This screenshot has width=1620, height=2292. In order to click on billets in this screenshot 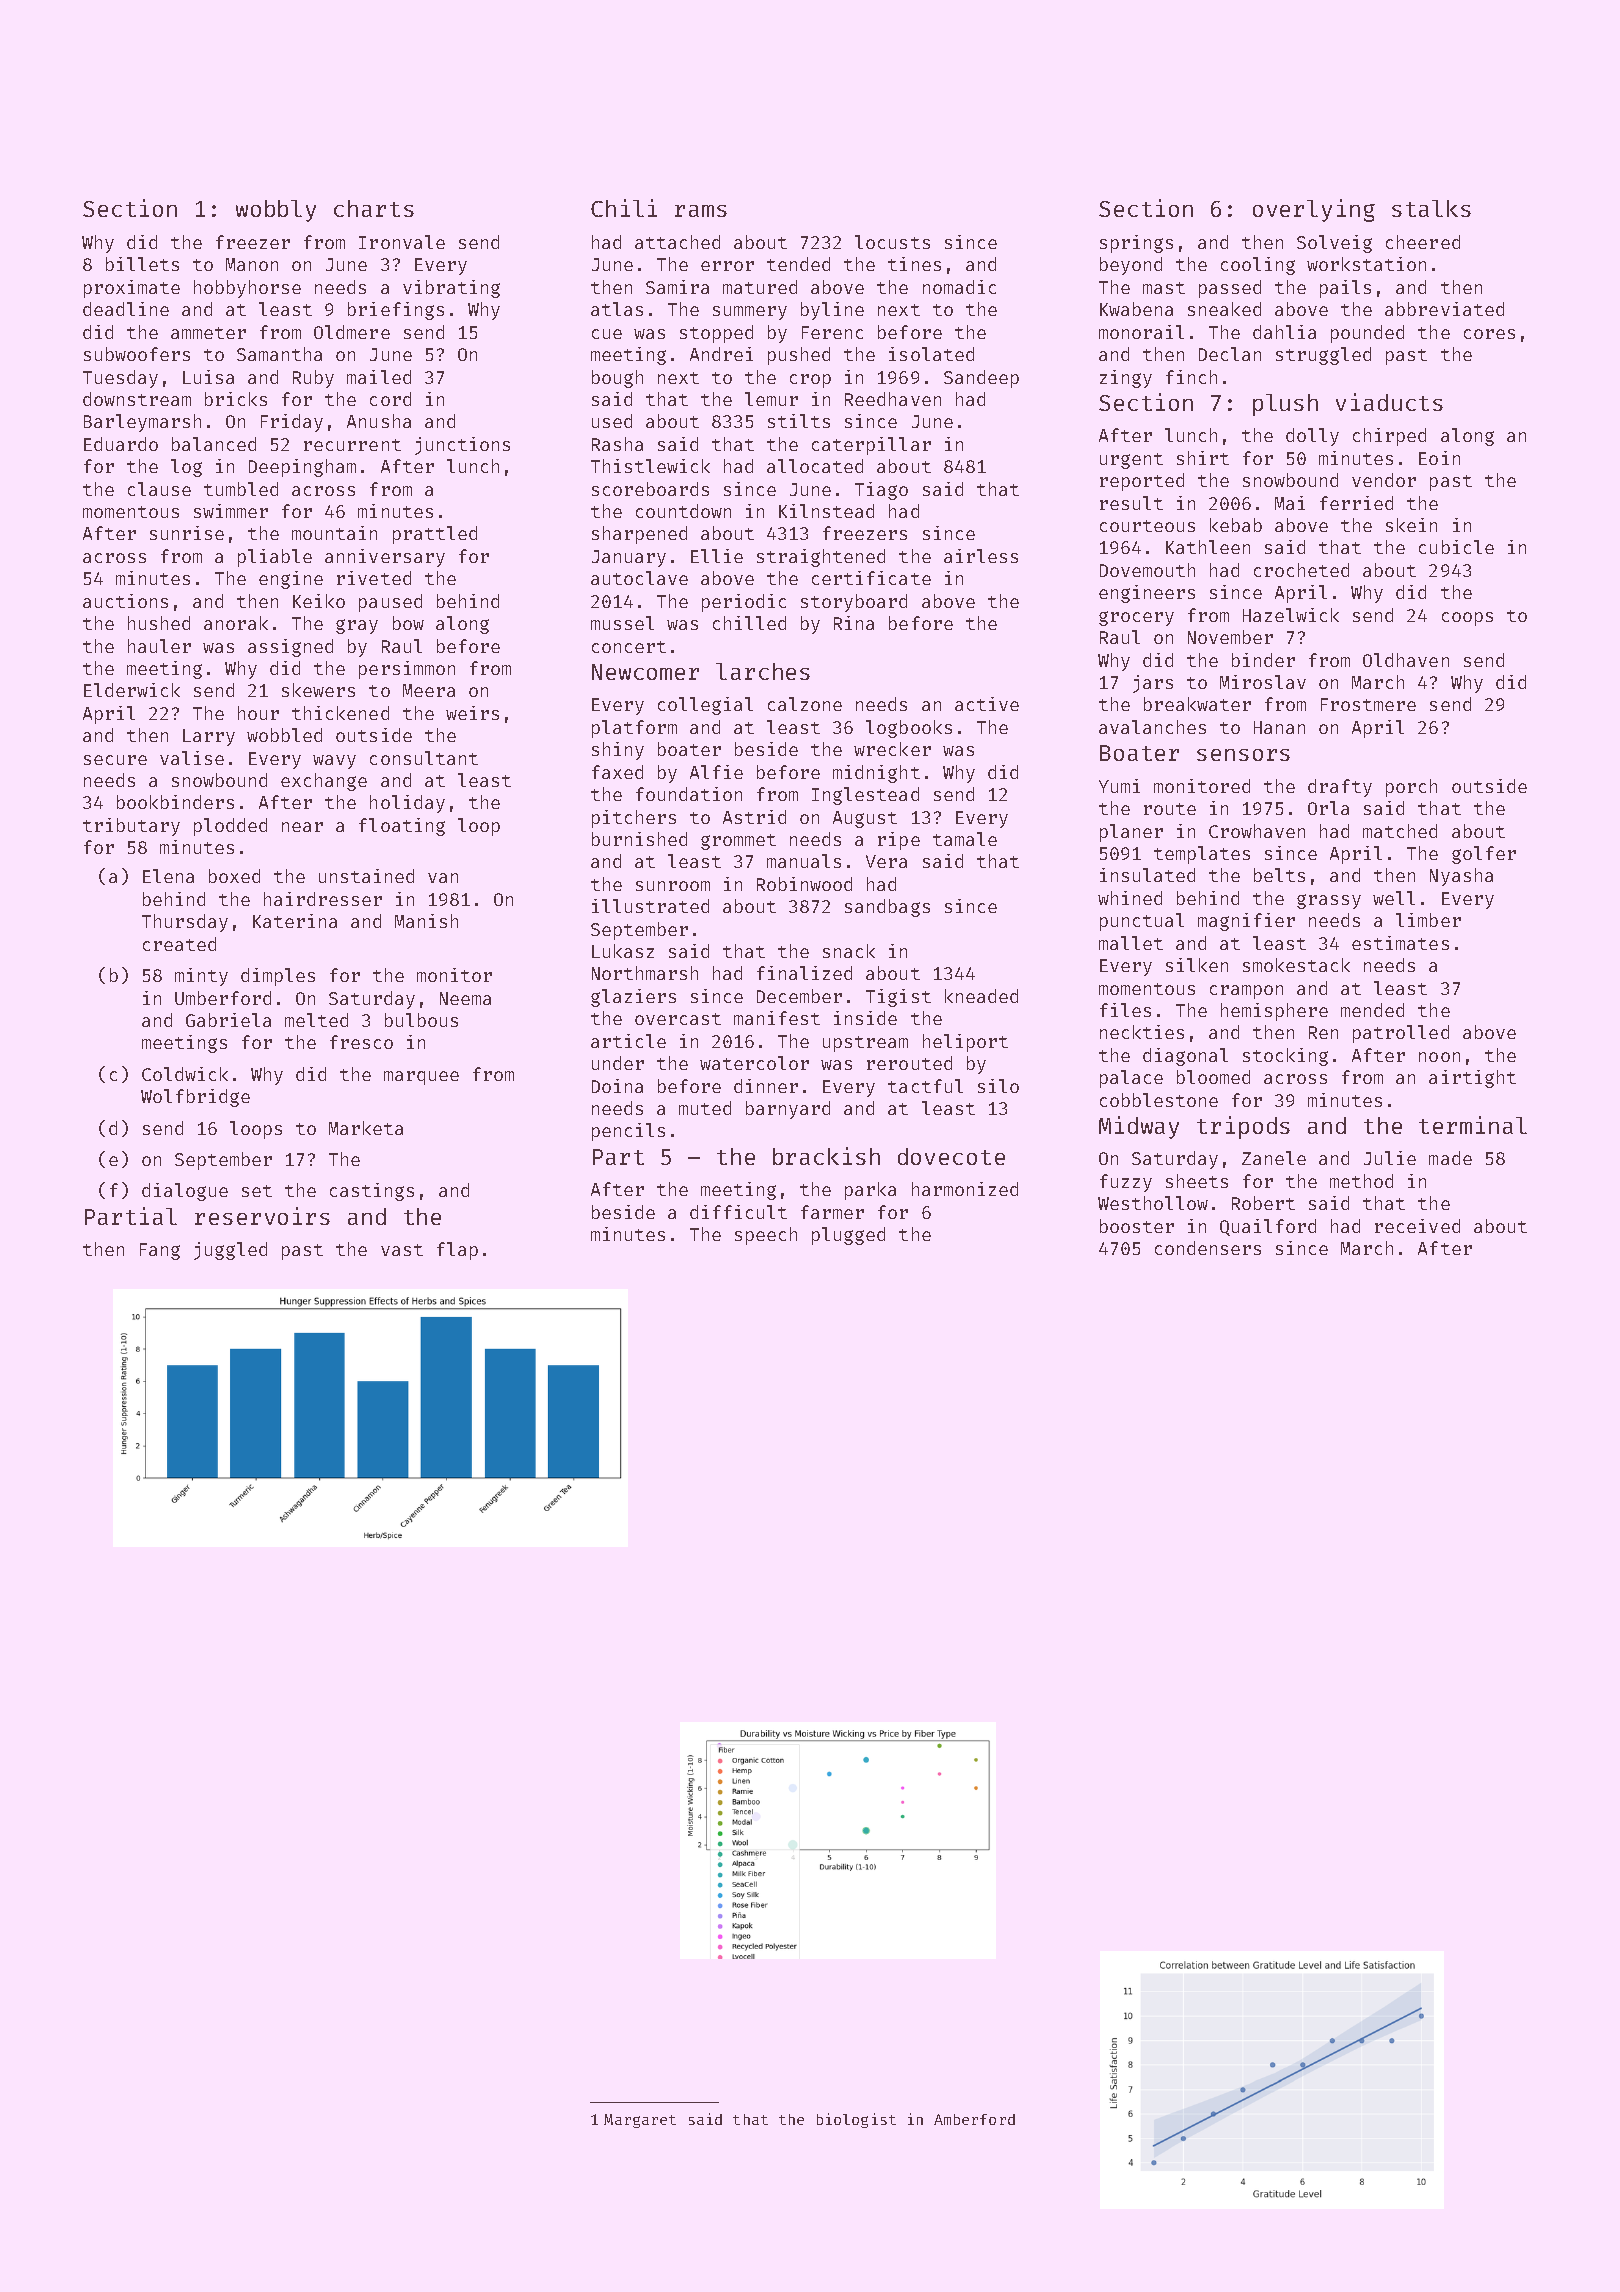, I will do `click(142, 264)`.
